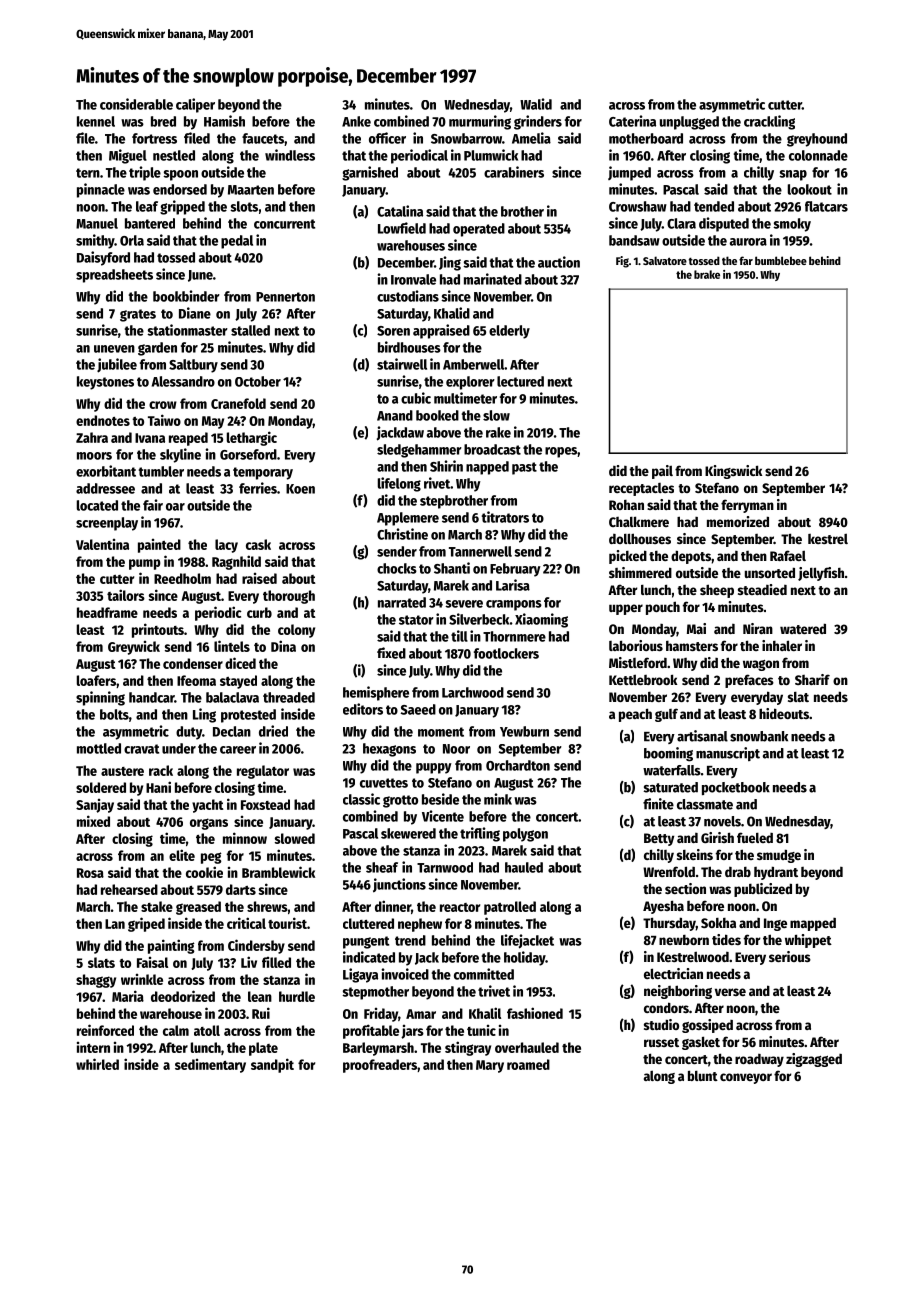 This image has width=924, height=1308. Describe the element at coordinates (525, 835) in the image. I see `polygon` at that location.
